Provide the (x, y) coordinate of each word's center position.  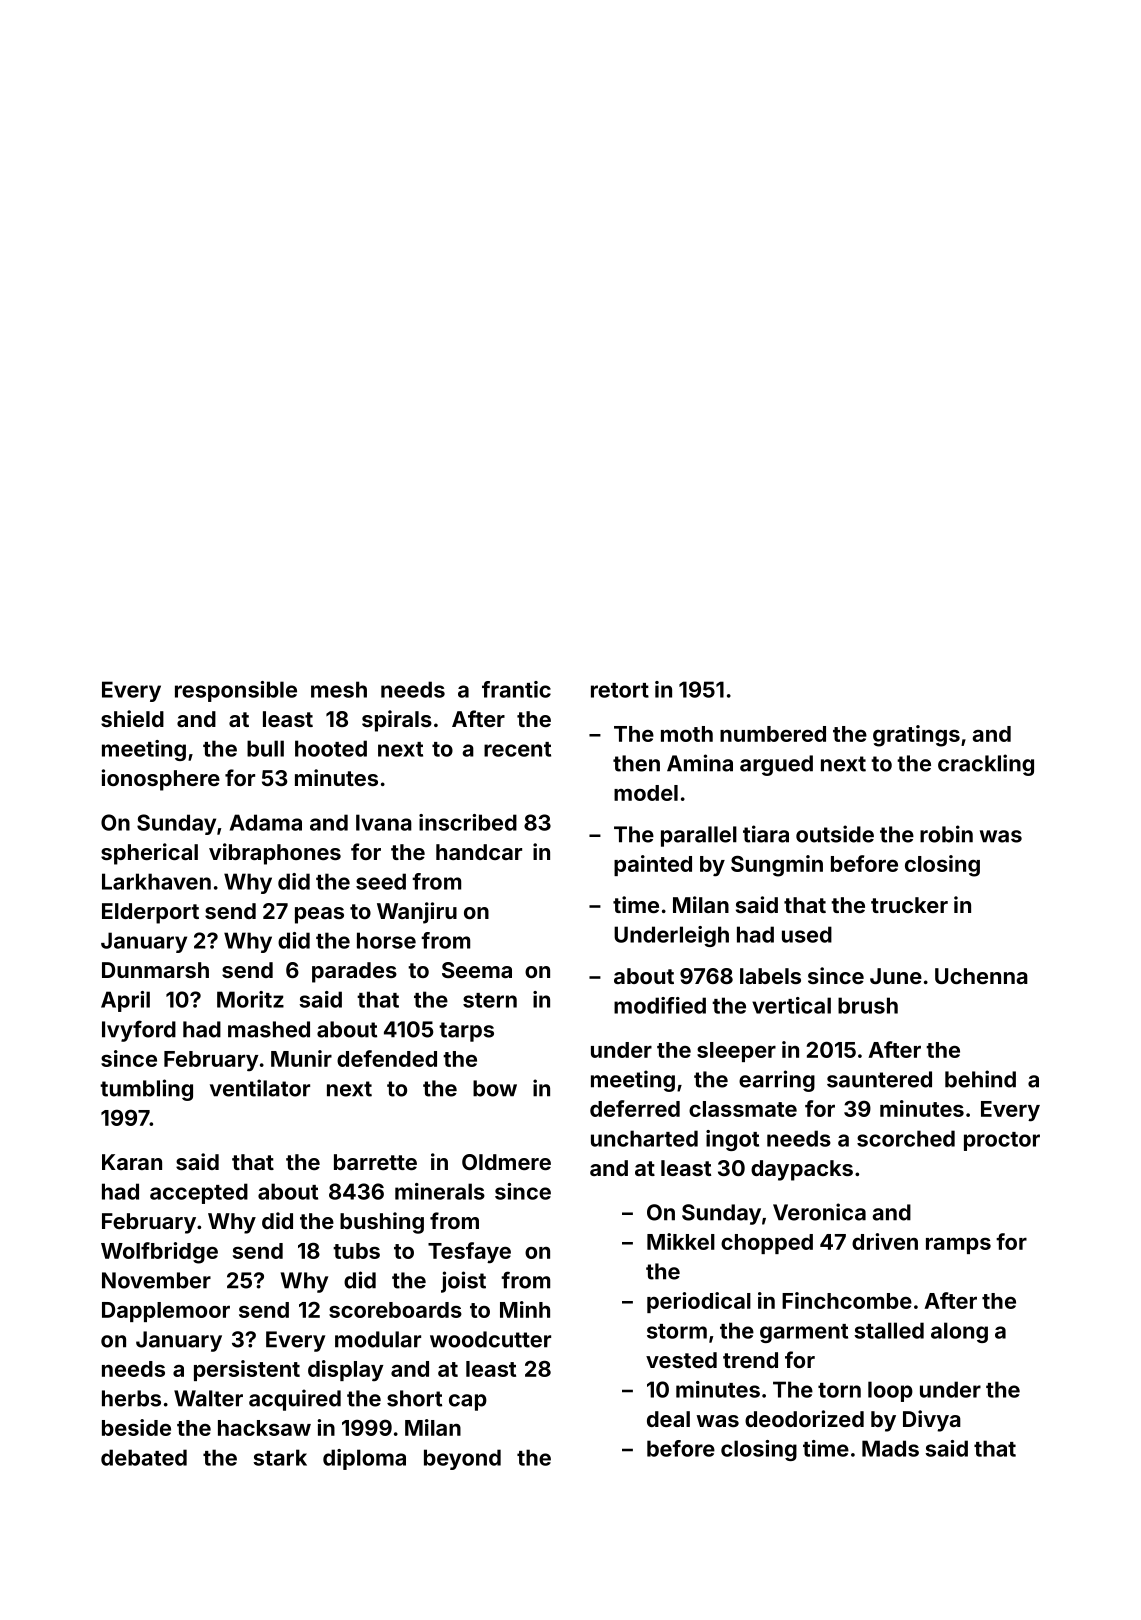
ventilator (260, 1088)
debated (144, 1457)
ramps (958, 1245)
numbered (773, 734)
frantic (516, 689)
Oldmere (506, 1162)
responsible (236, 691)
